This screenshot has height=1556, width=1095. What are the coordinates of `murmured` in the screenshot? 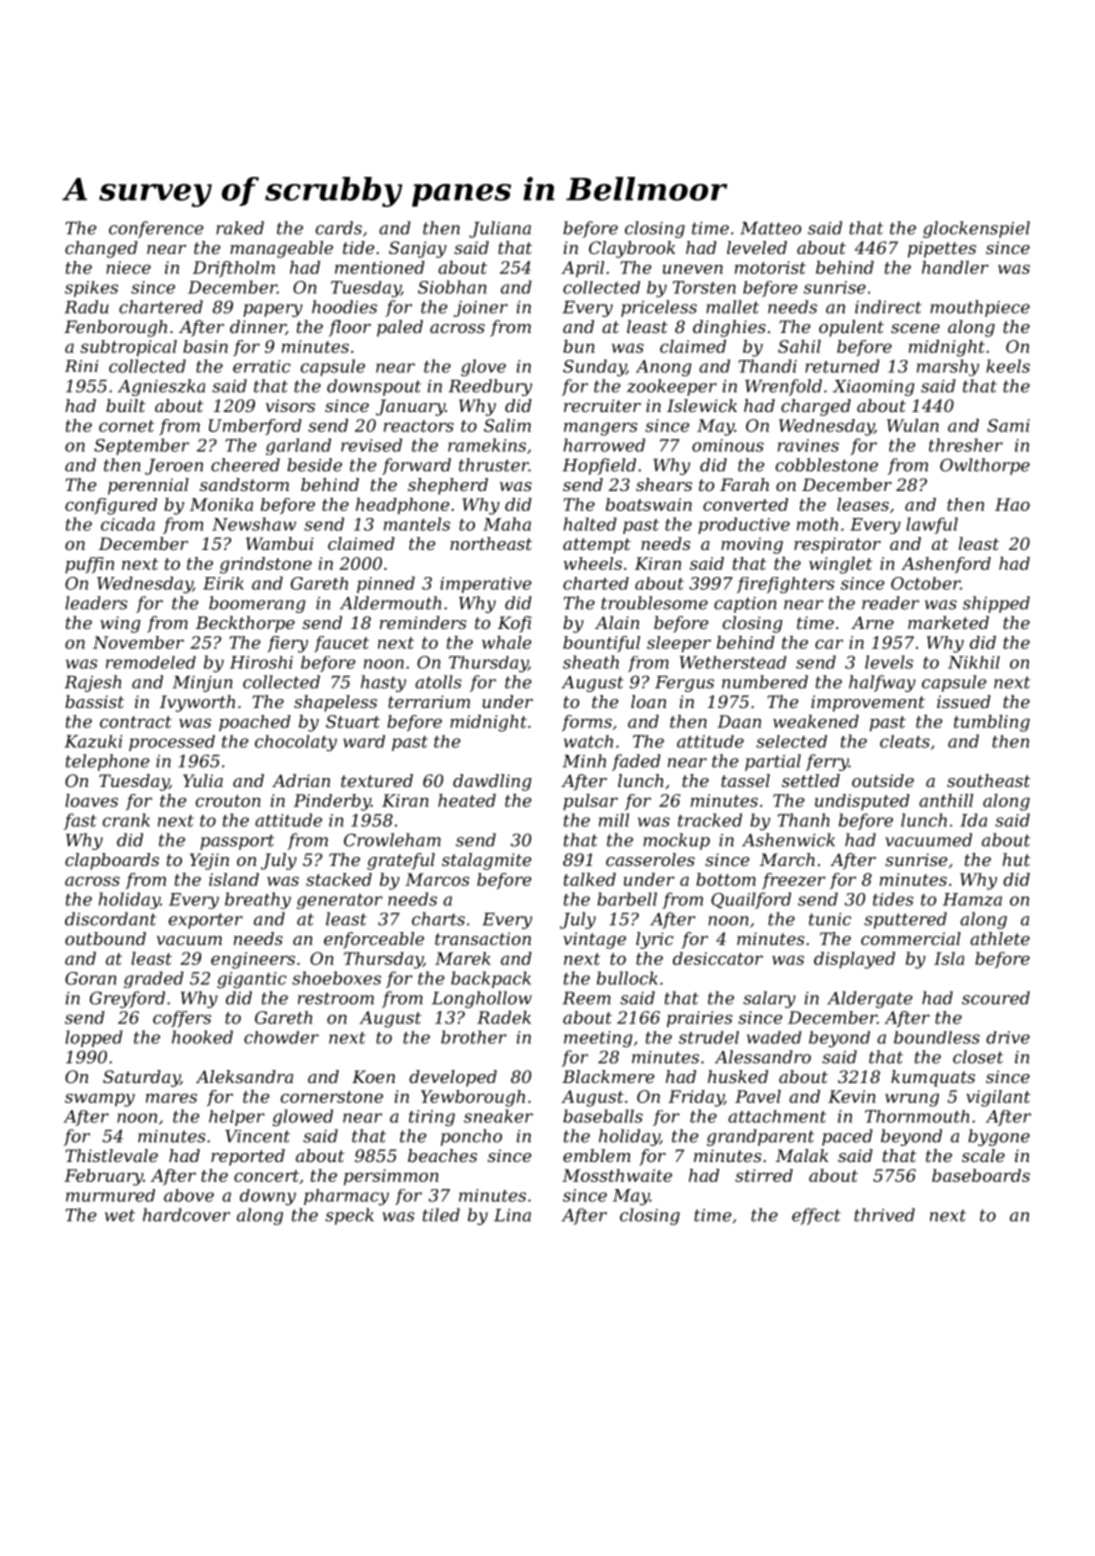 It's located at (110, 1195).
